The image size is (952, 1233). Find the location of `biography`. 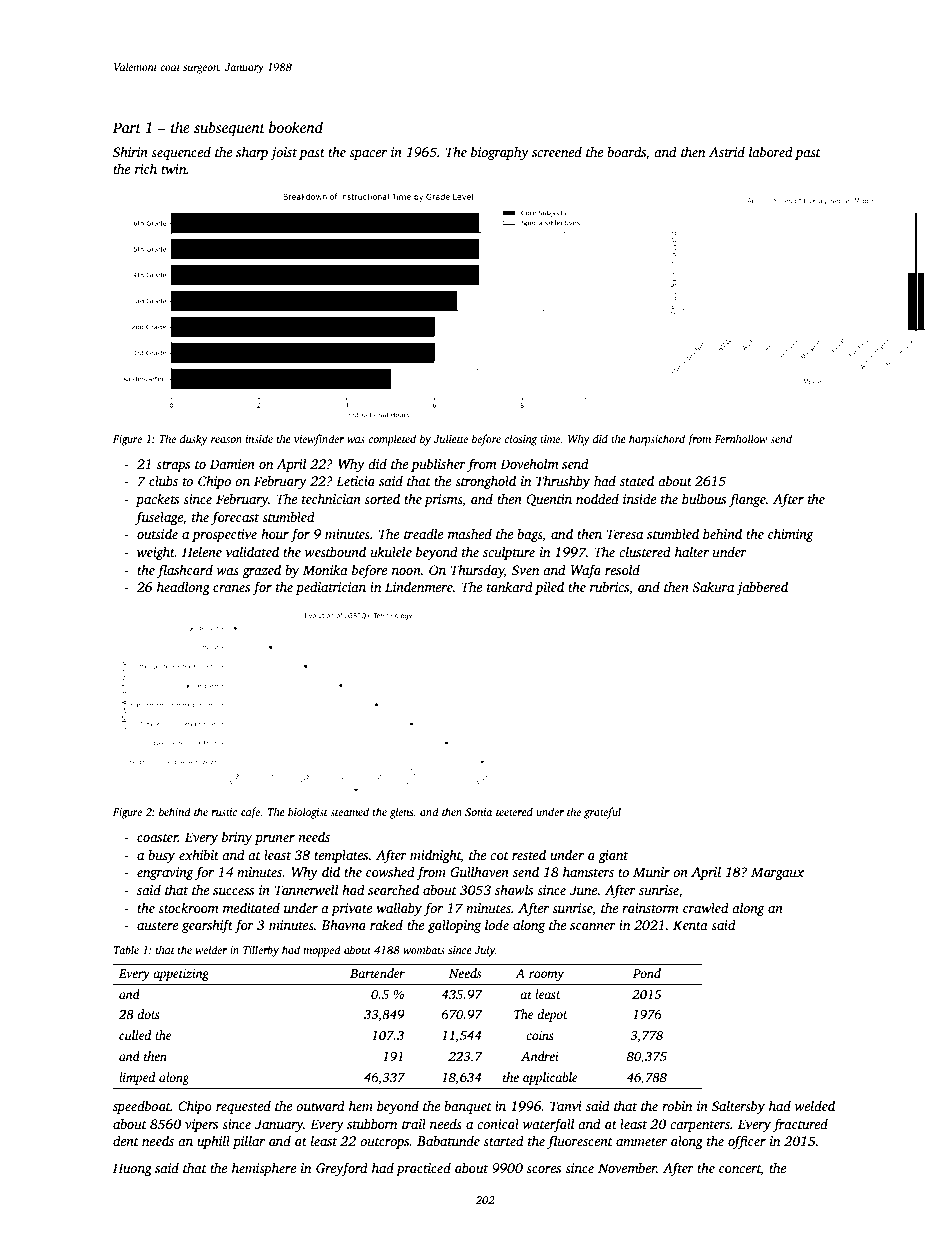

biography is located at coordinates (500, 153).
